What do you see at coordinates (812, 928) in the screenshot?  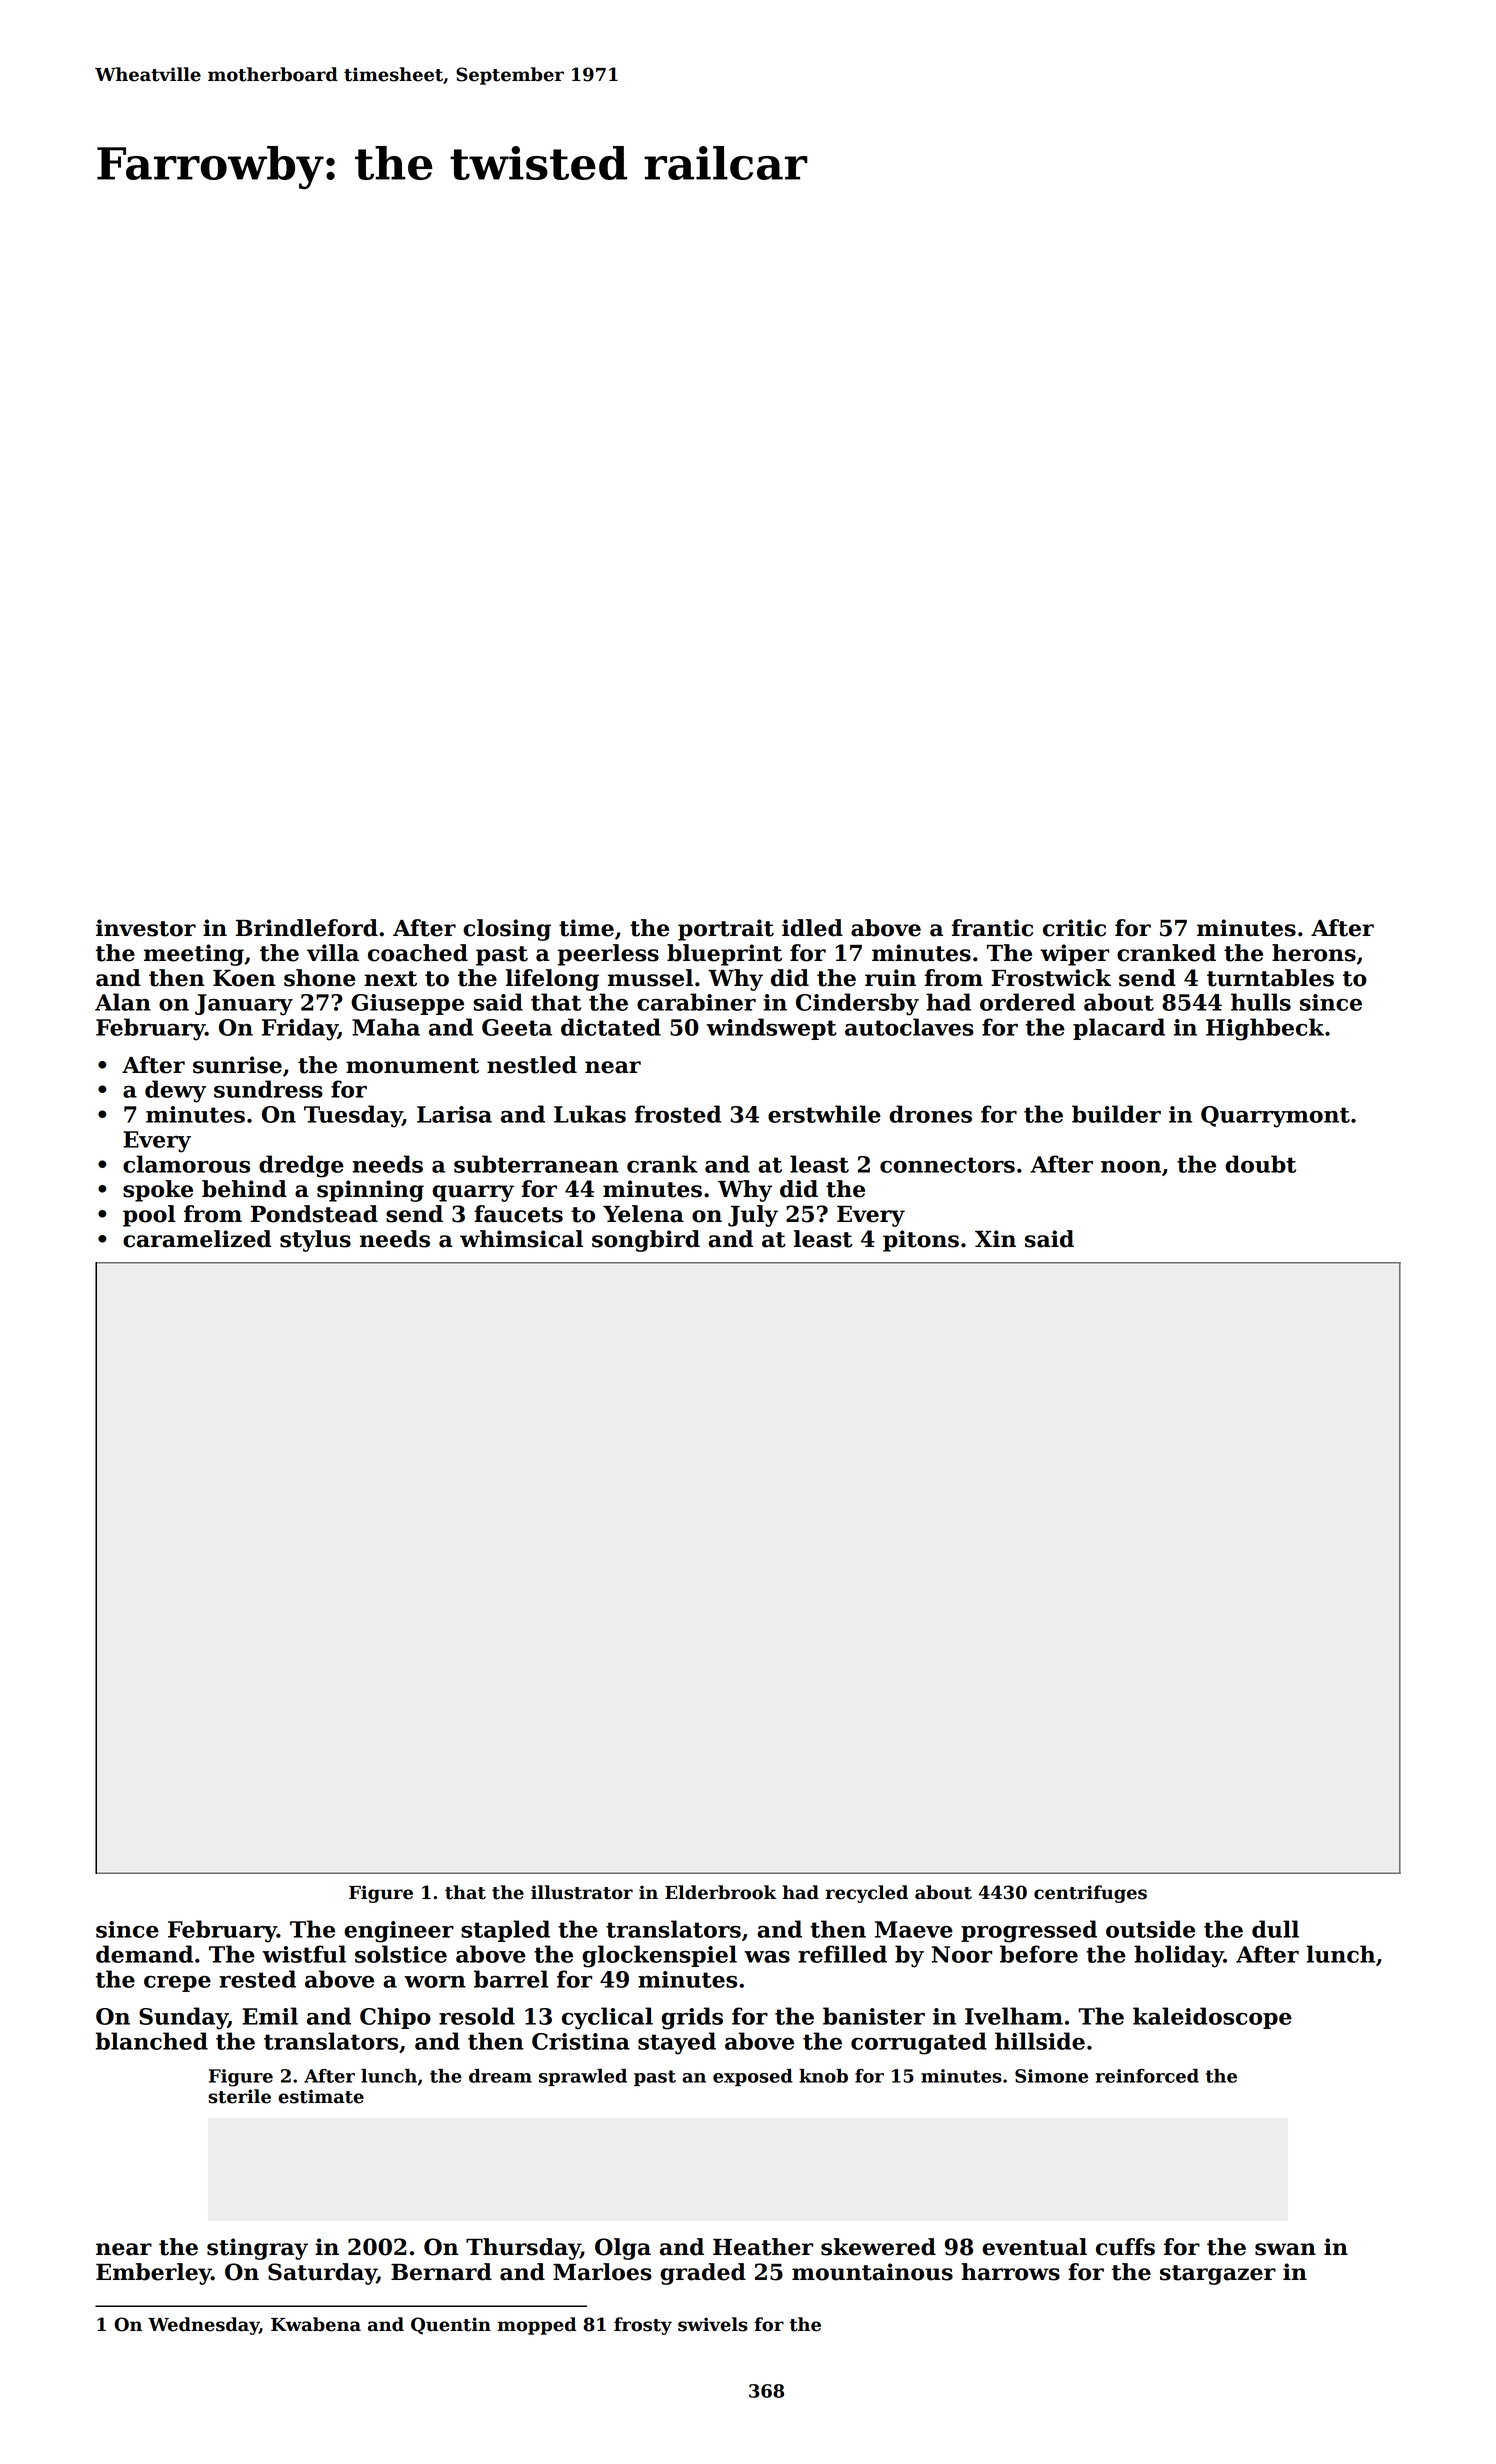 I see `idled` at bounding box center [812, 928].
